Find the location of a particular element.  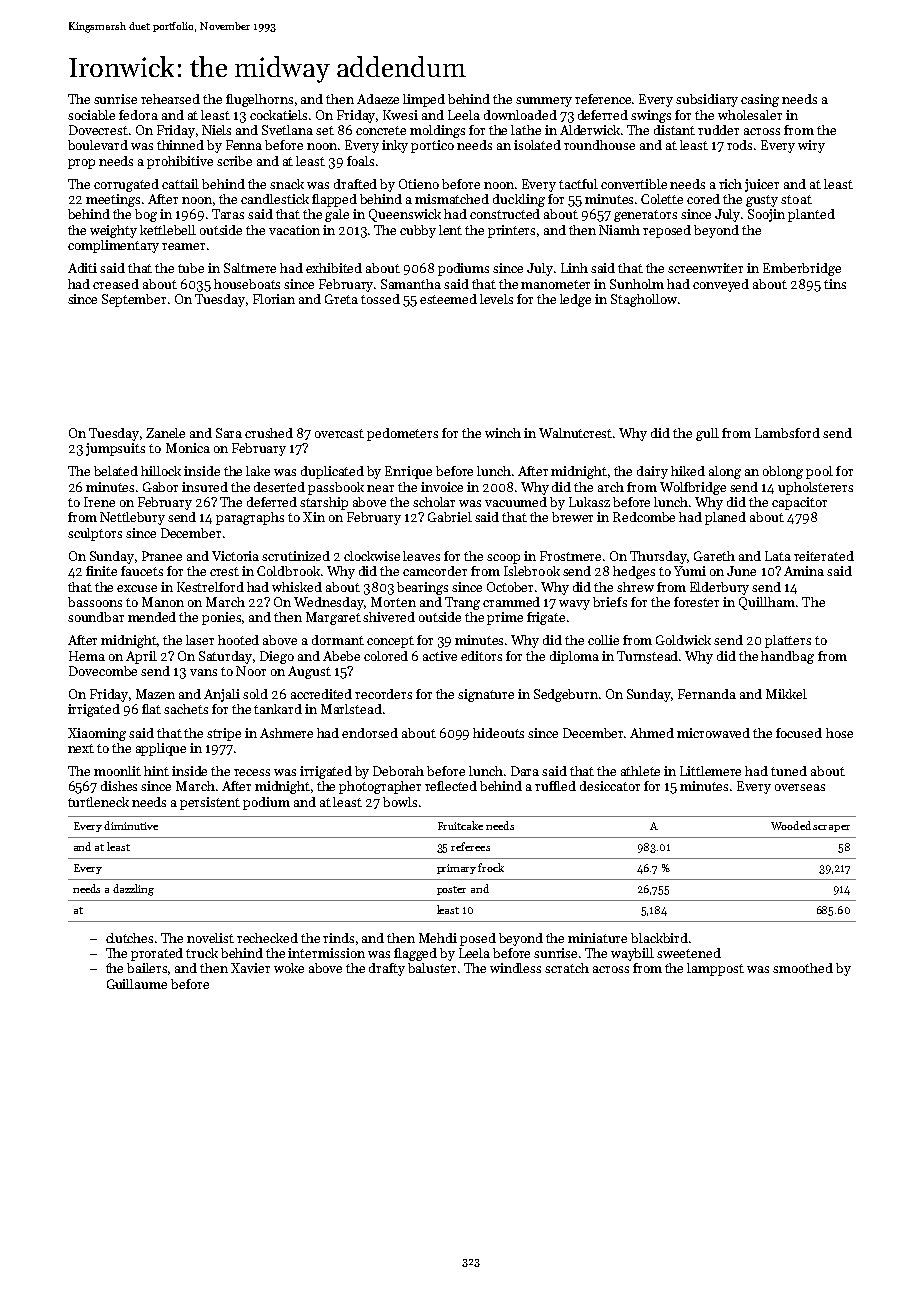

casing is located at coordinates (760, 100).
